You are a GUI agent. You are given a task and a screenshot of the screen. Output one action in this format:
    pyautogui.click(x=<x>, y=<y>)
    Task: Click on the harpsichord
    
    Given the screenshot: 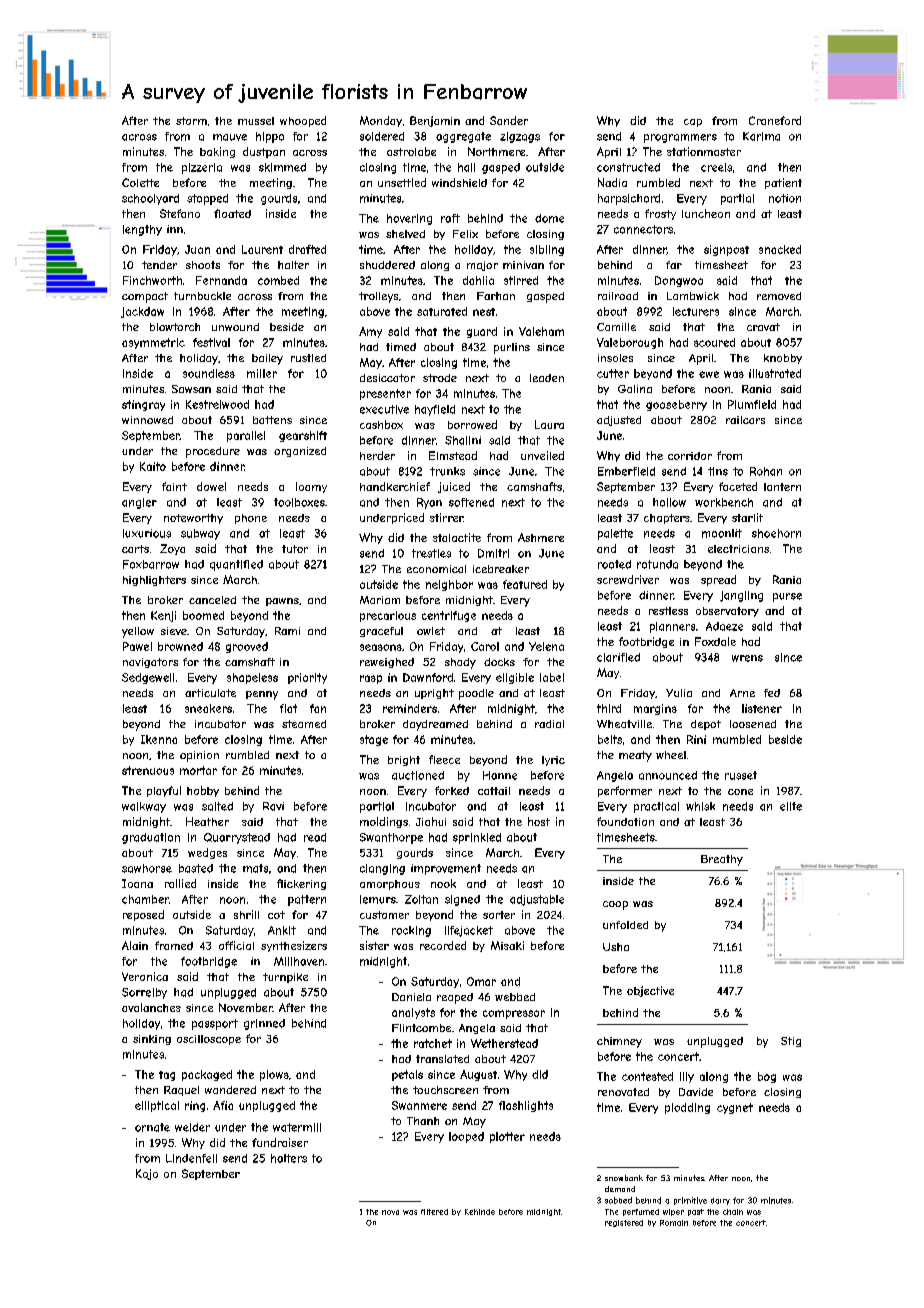 What is the action you would take?
    pyautogui.click(x=629, y=199)
